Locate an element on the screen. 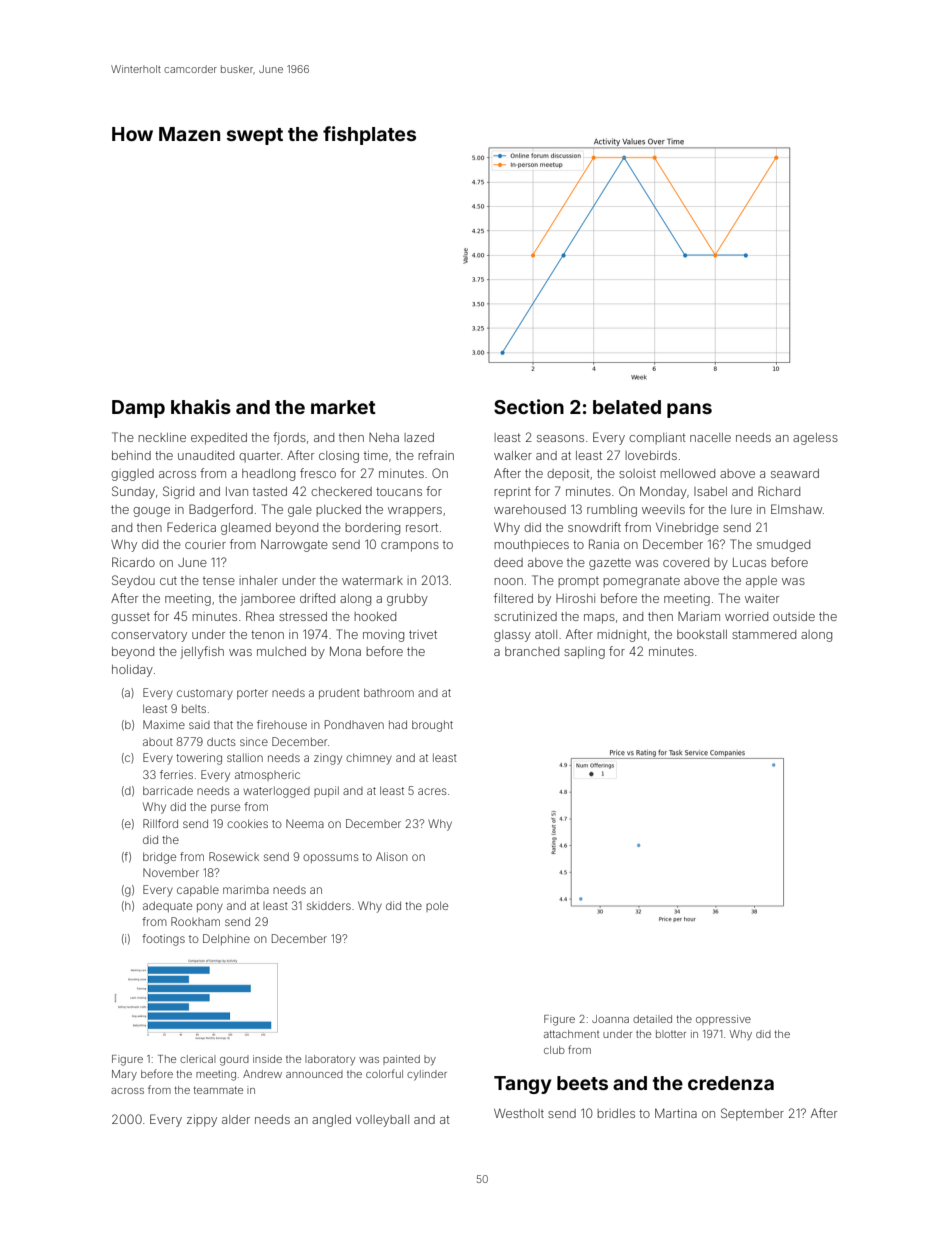 Image resolution: width=952 pixels, height=1233 pixels. Damp is located at coordinates (138, 409).
